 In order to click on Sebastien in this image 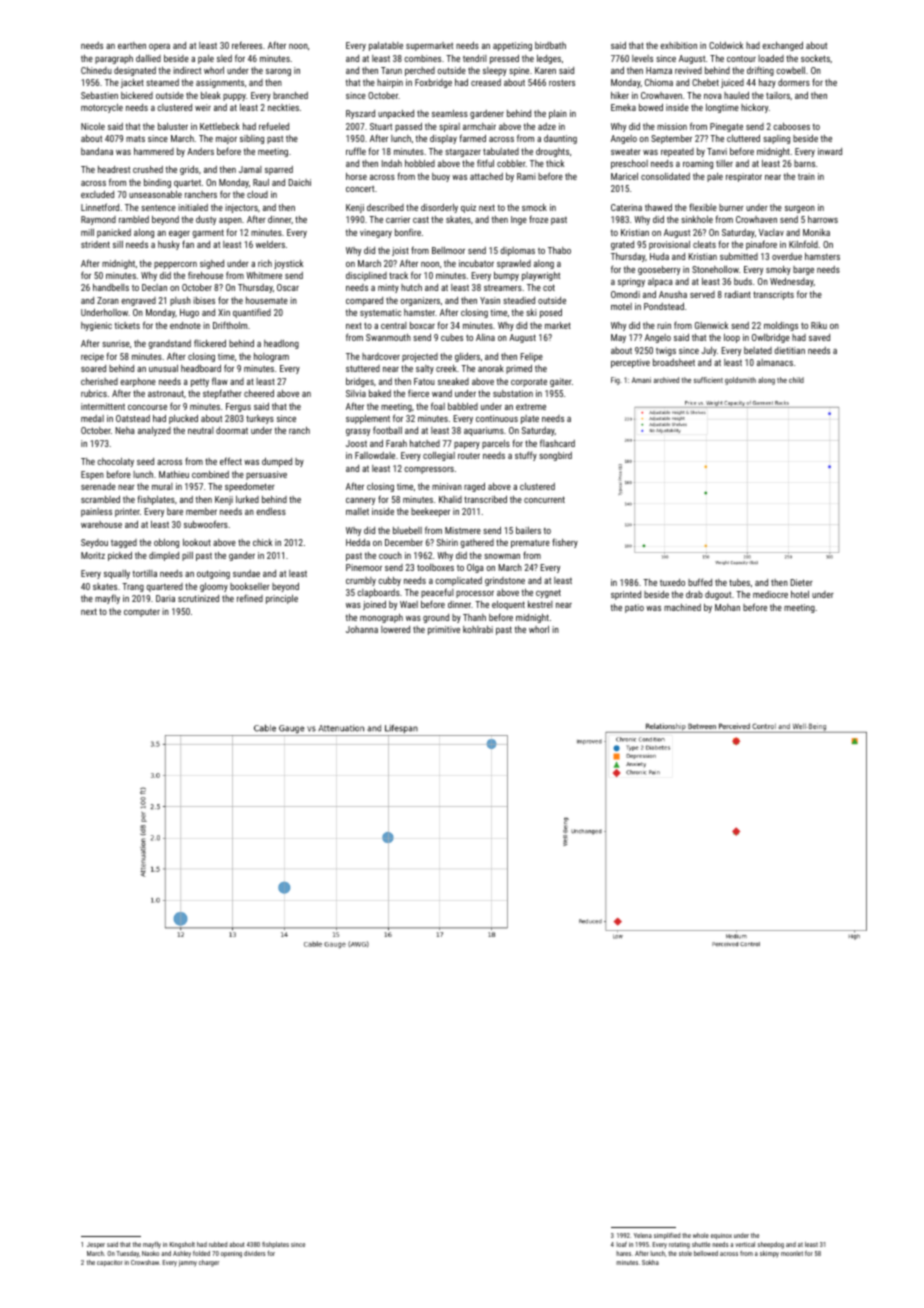, I will do `click(99, 95)`.
